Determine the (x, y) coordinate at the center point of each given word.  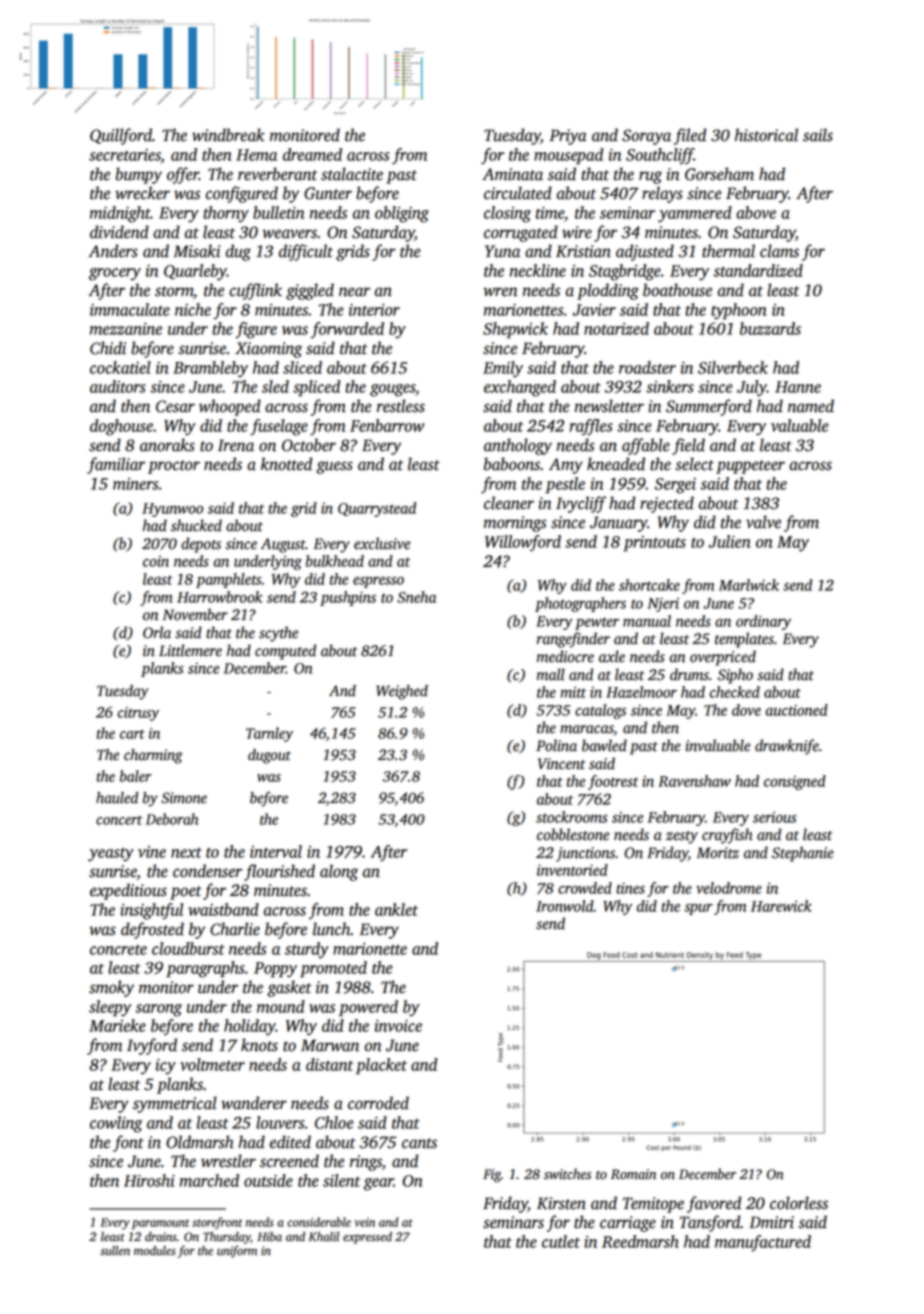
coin (156, 561)
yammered (695, 214)
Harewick (781, 906)
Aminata (512, 174)
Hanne (798, 387)
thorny (226, 214)
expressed (367, 1238)
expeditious (128, 891)
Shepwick (515, 330)
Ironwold (565, 906)
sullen (115, 1251)
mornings (515, 524)
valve (763, 522)
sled (275, 386)
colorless (799, 1203)
